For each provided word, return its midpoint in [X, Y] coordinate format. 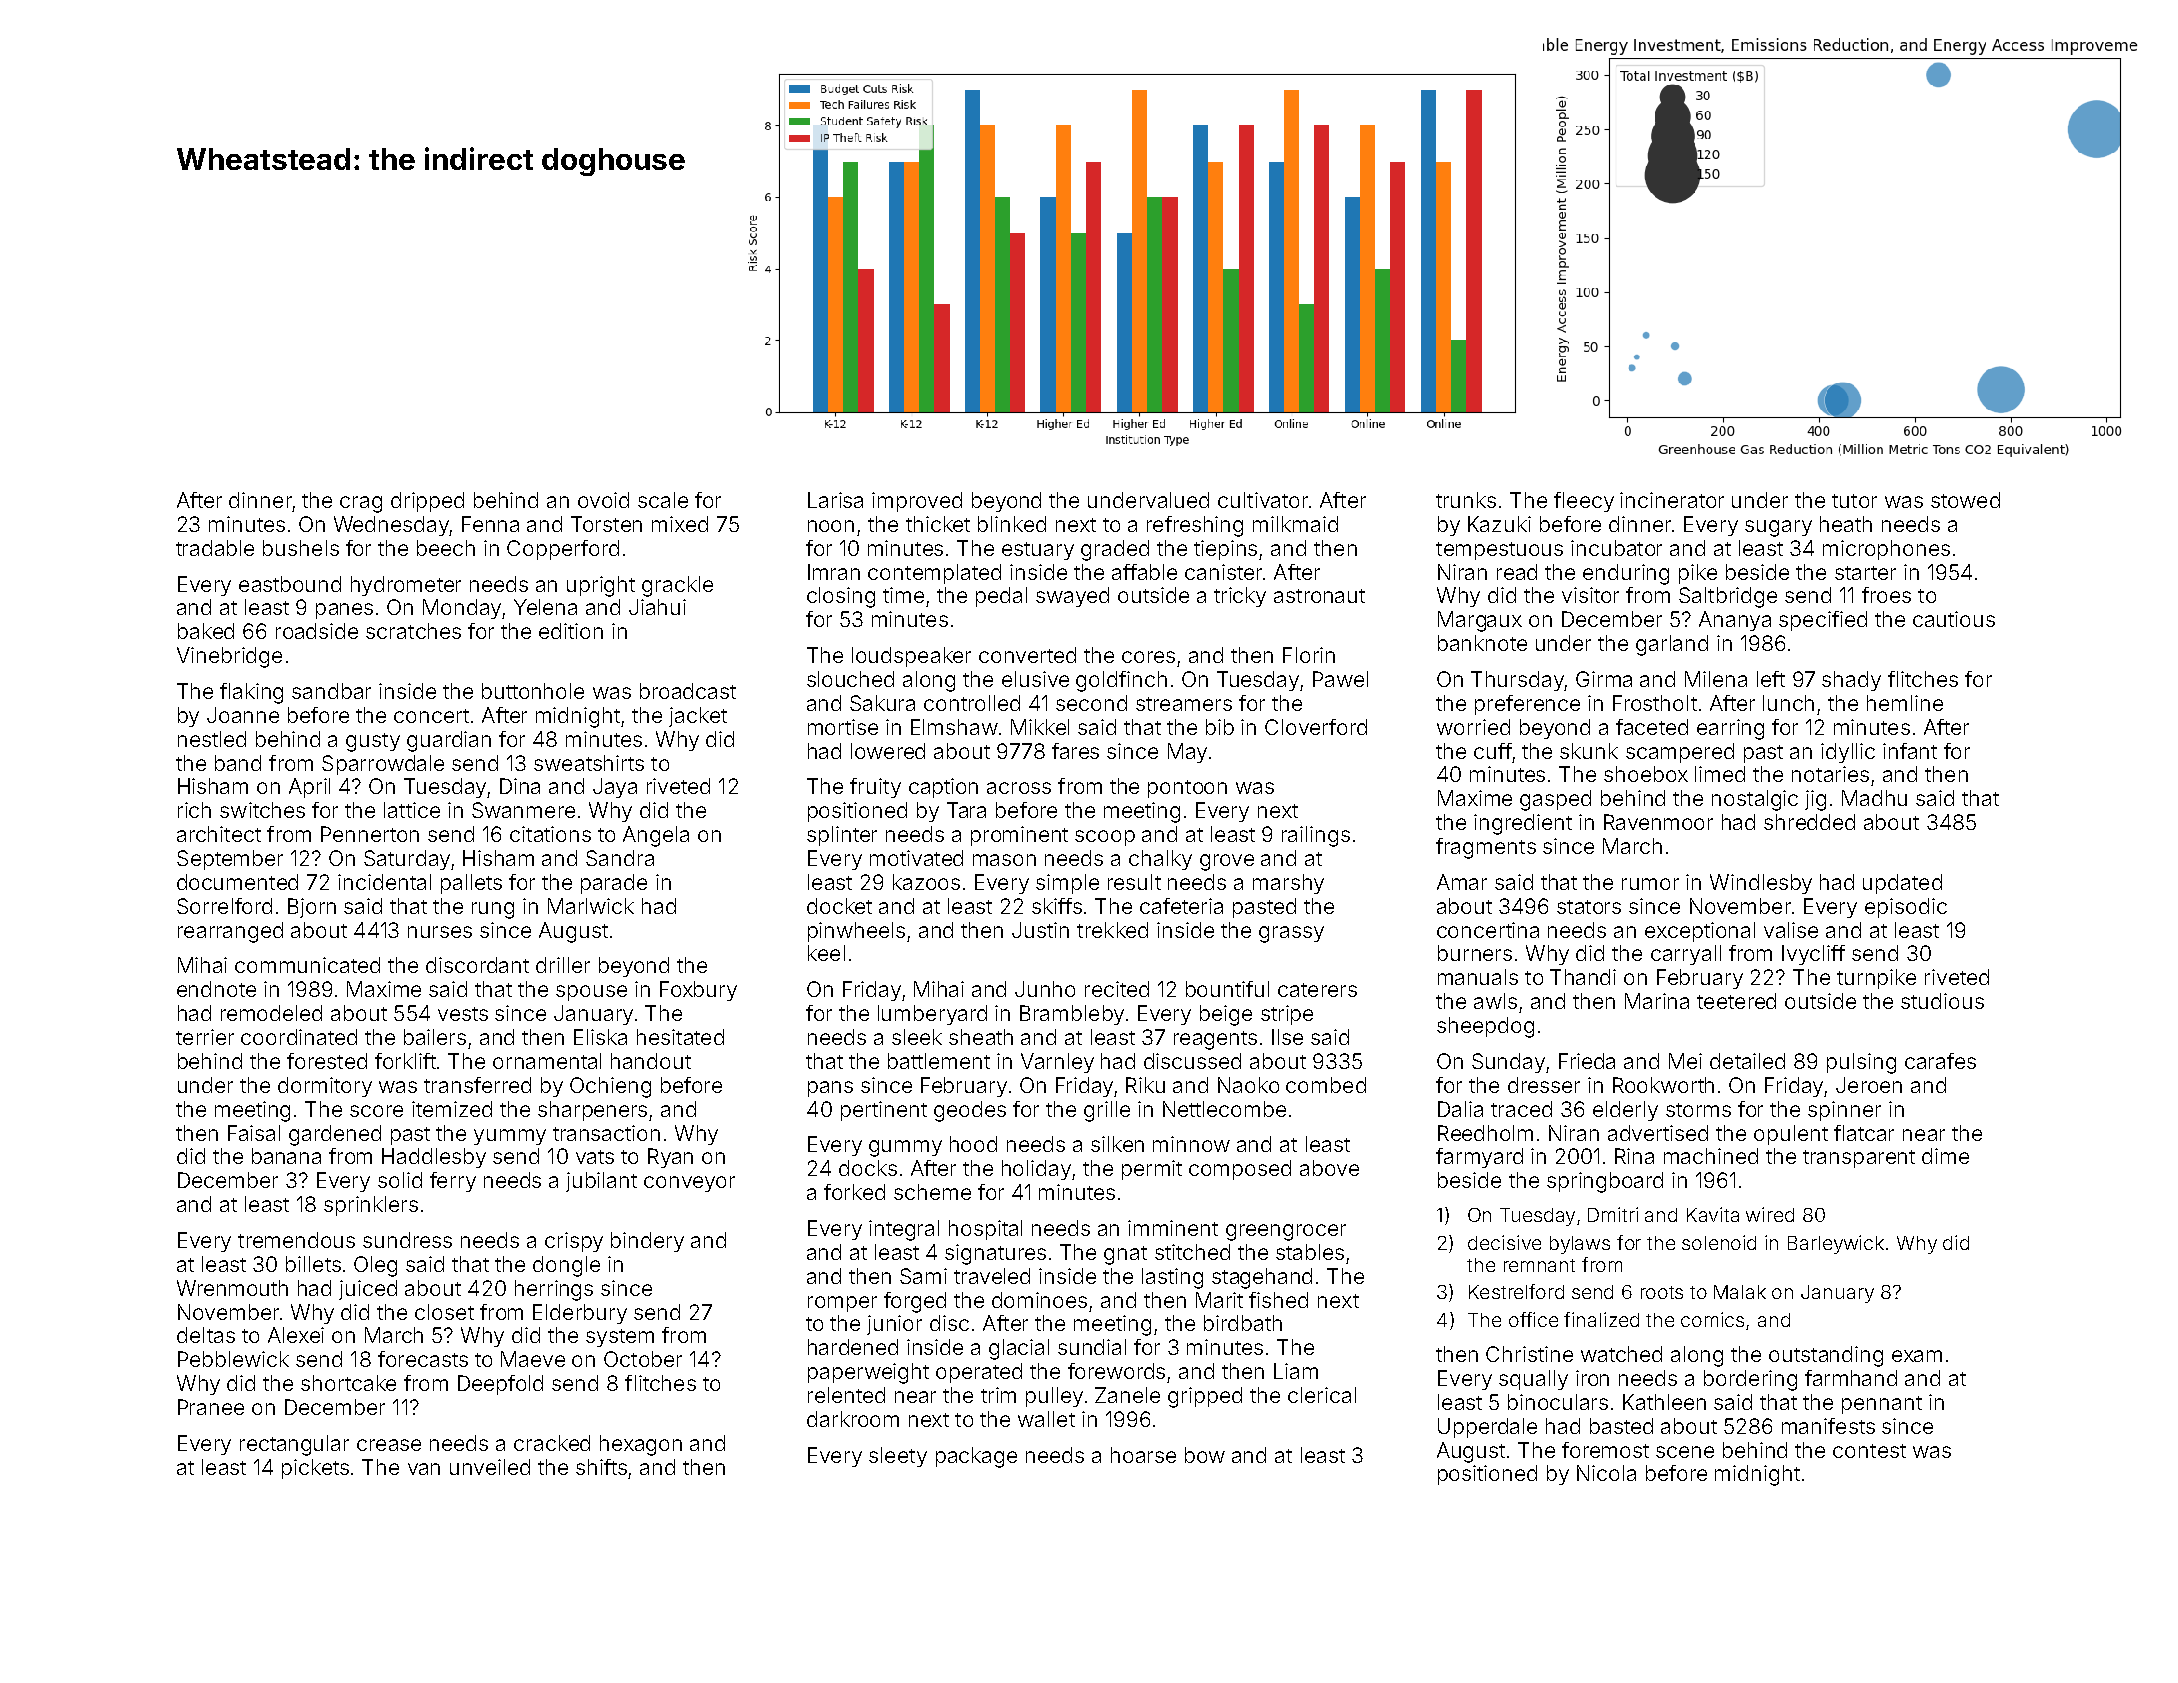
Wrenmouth [232, 1288]
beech [446, 548]
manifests [1828, 1426]
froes [1886, 595]
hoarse [1143, 1455]
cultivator [1263, 500]
